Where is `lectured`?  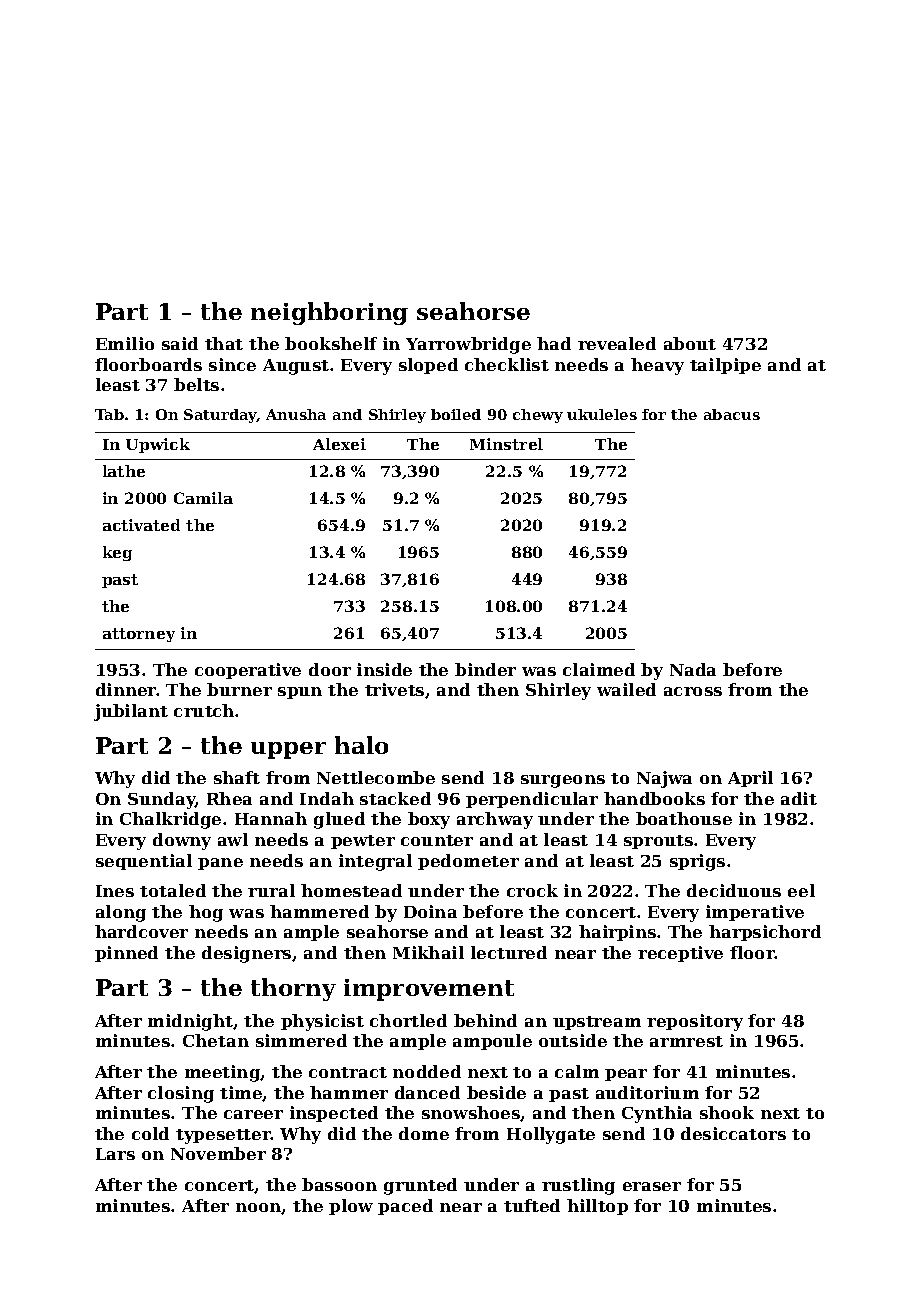 lectured is located at coordinates (509, 952).
